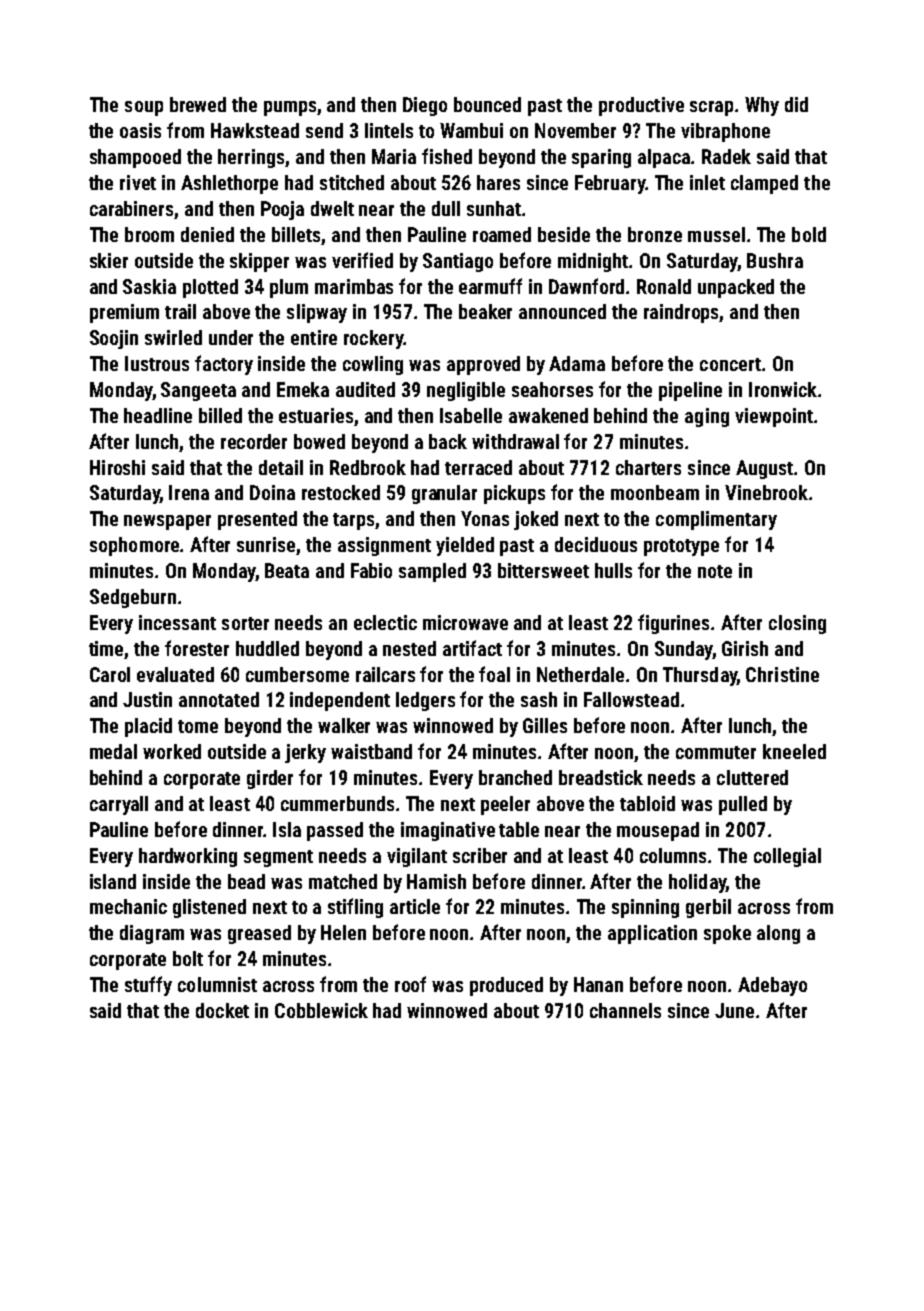  I want to click on unpacked, so click(736, 288).
